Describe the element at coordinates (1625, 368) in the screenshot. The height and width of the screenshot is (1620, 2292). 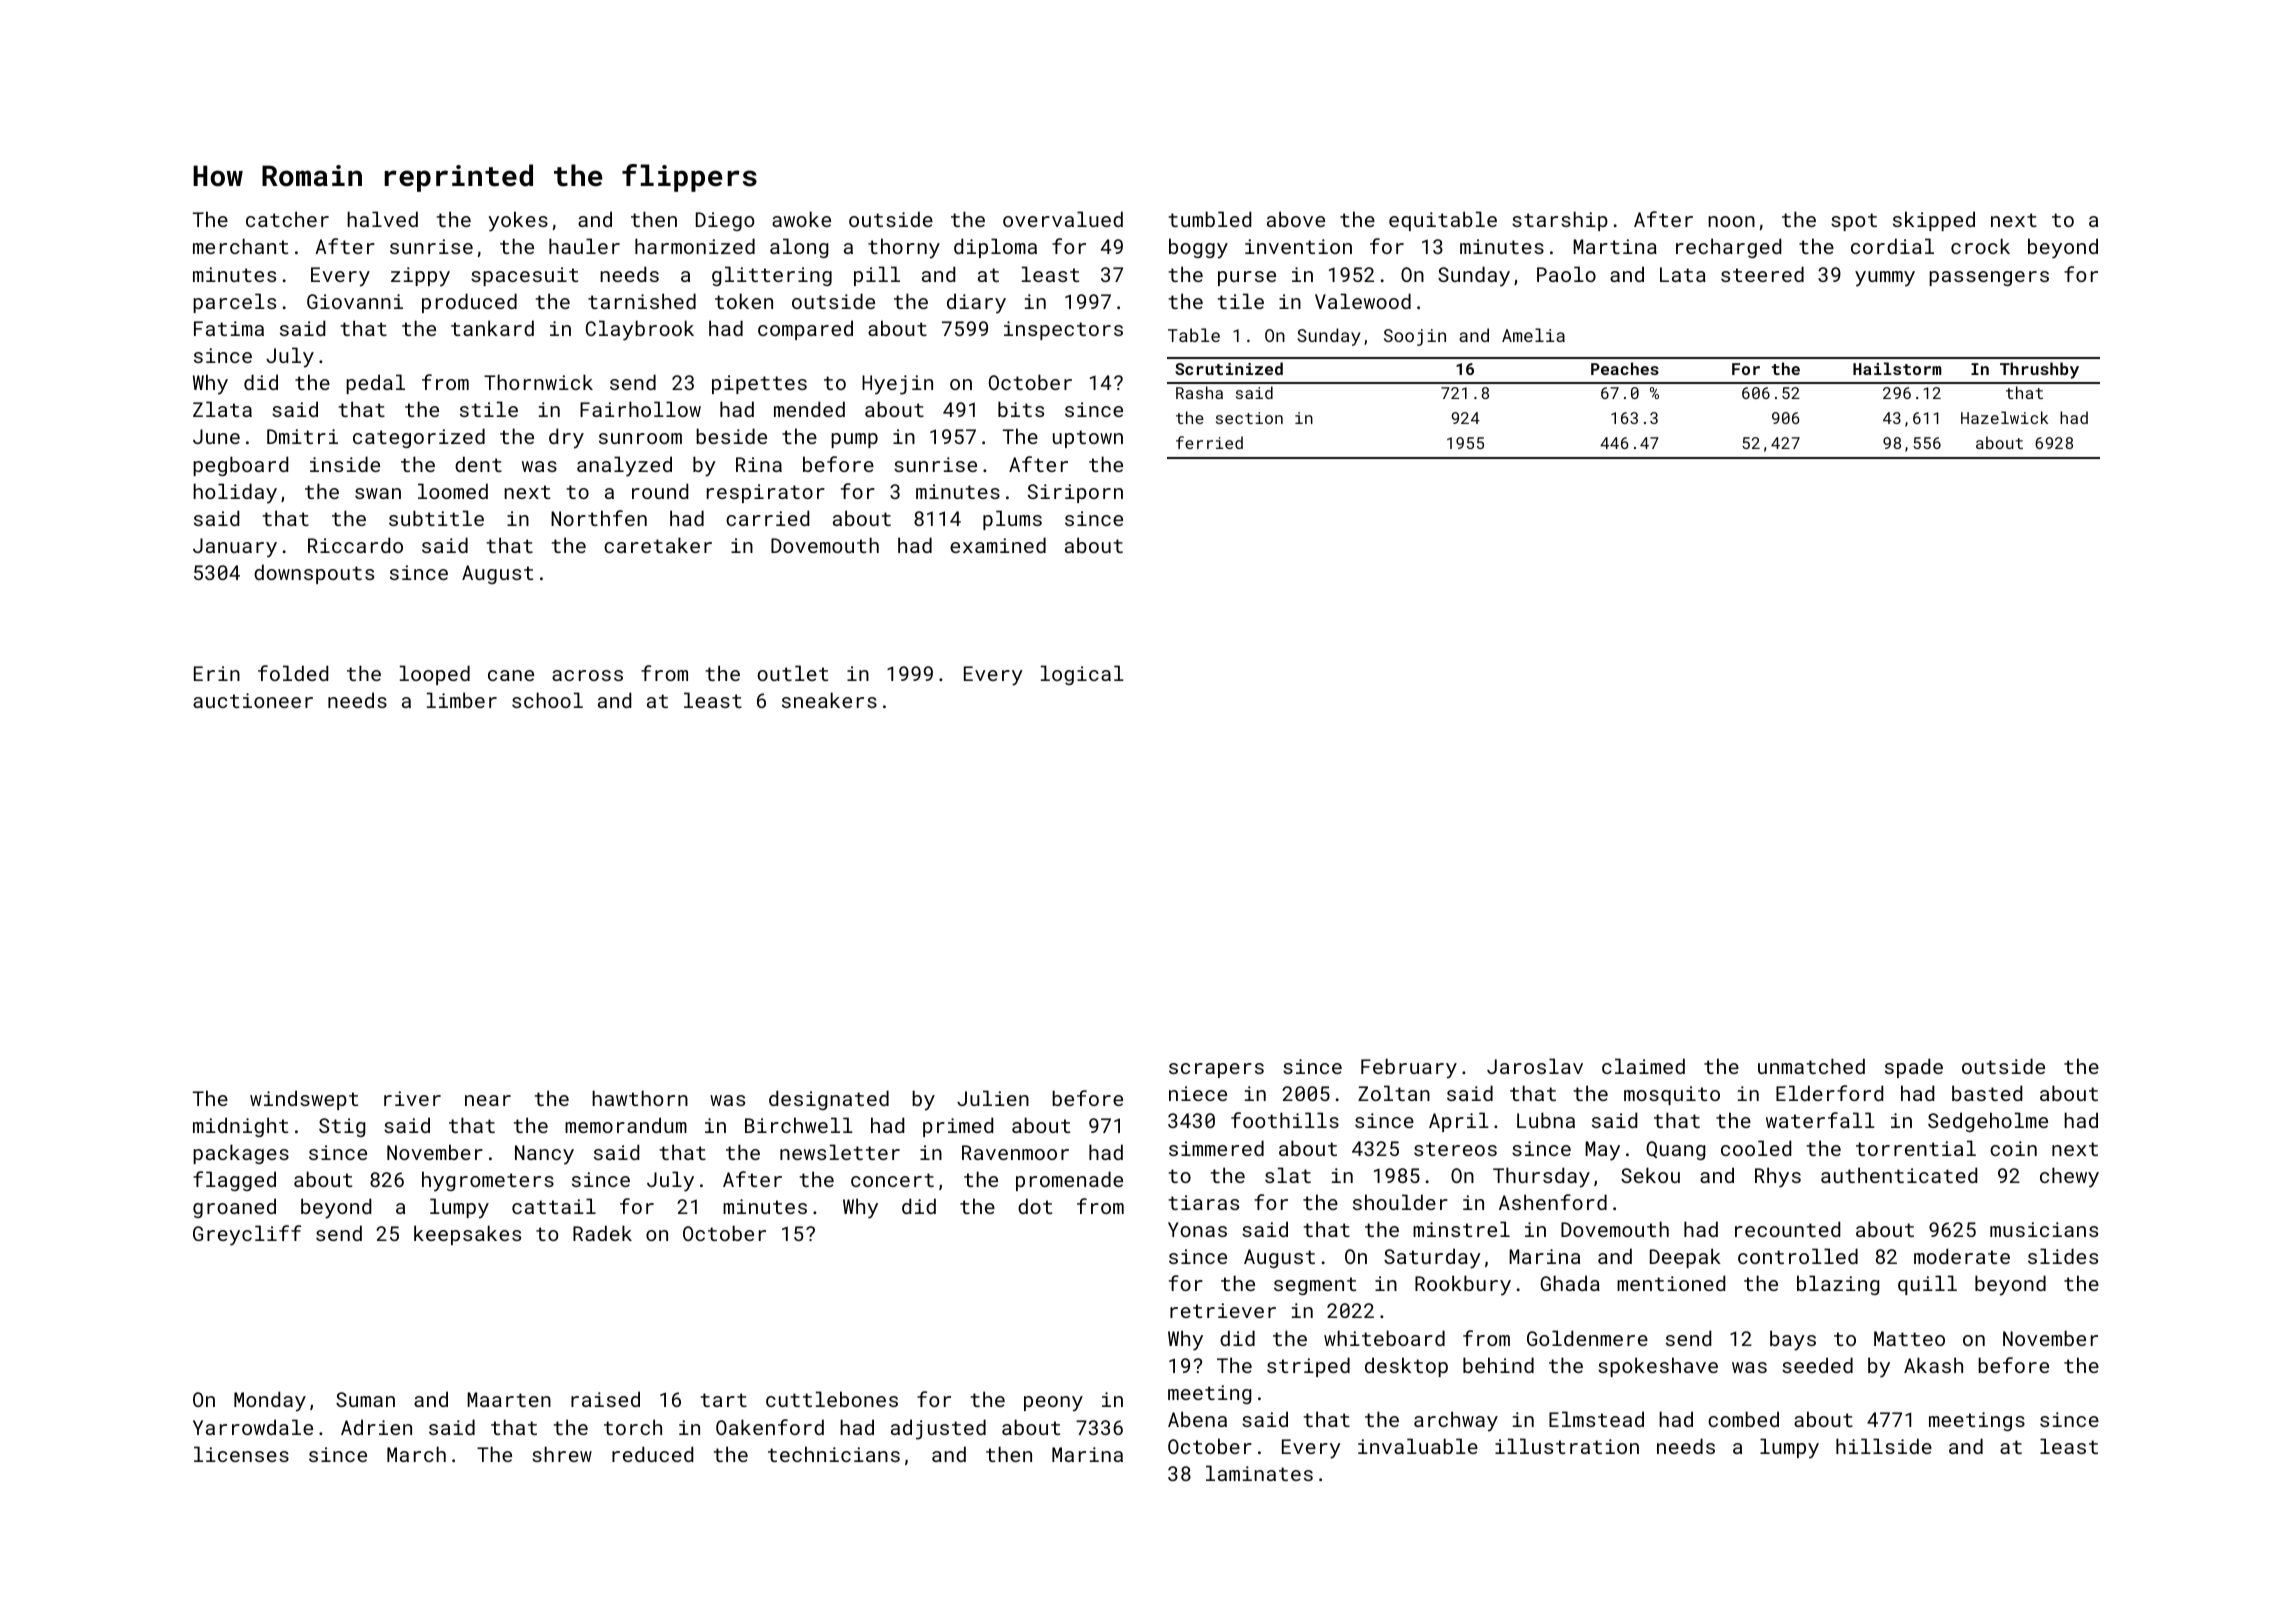
I see `Peaches` at that location.
